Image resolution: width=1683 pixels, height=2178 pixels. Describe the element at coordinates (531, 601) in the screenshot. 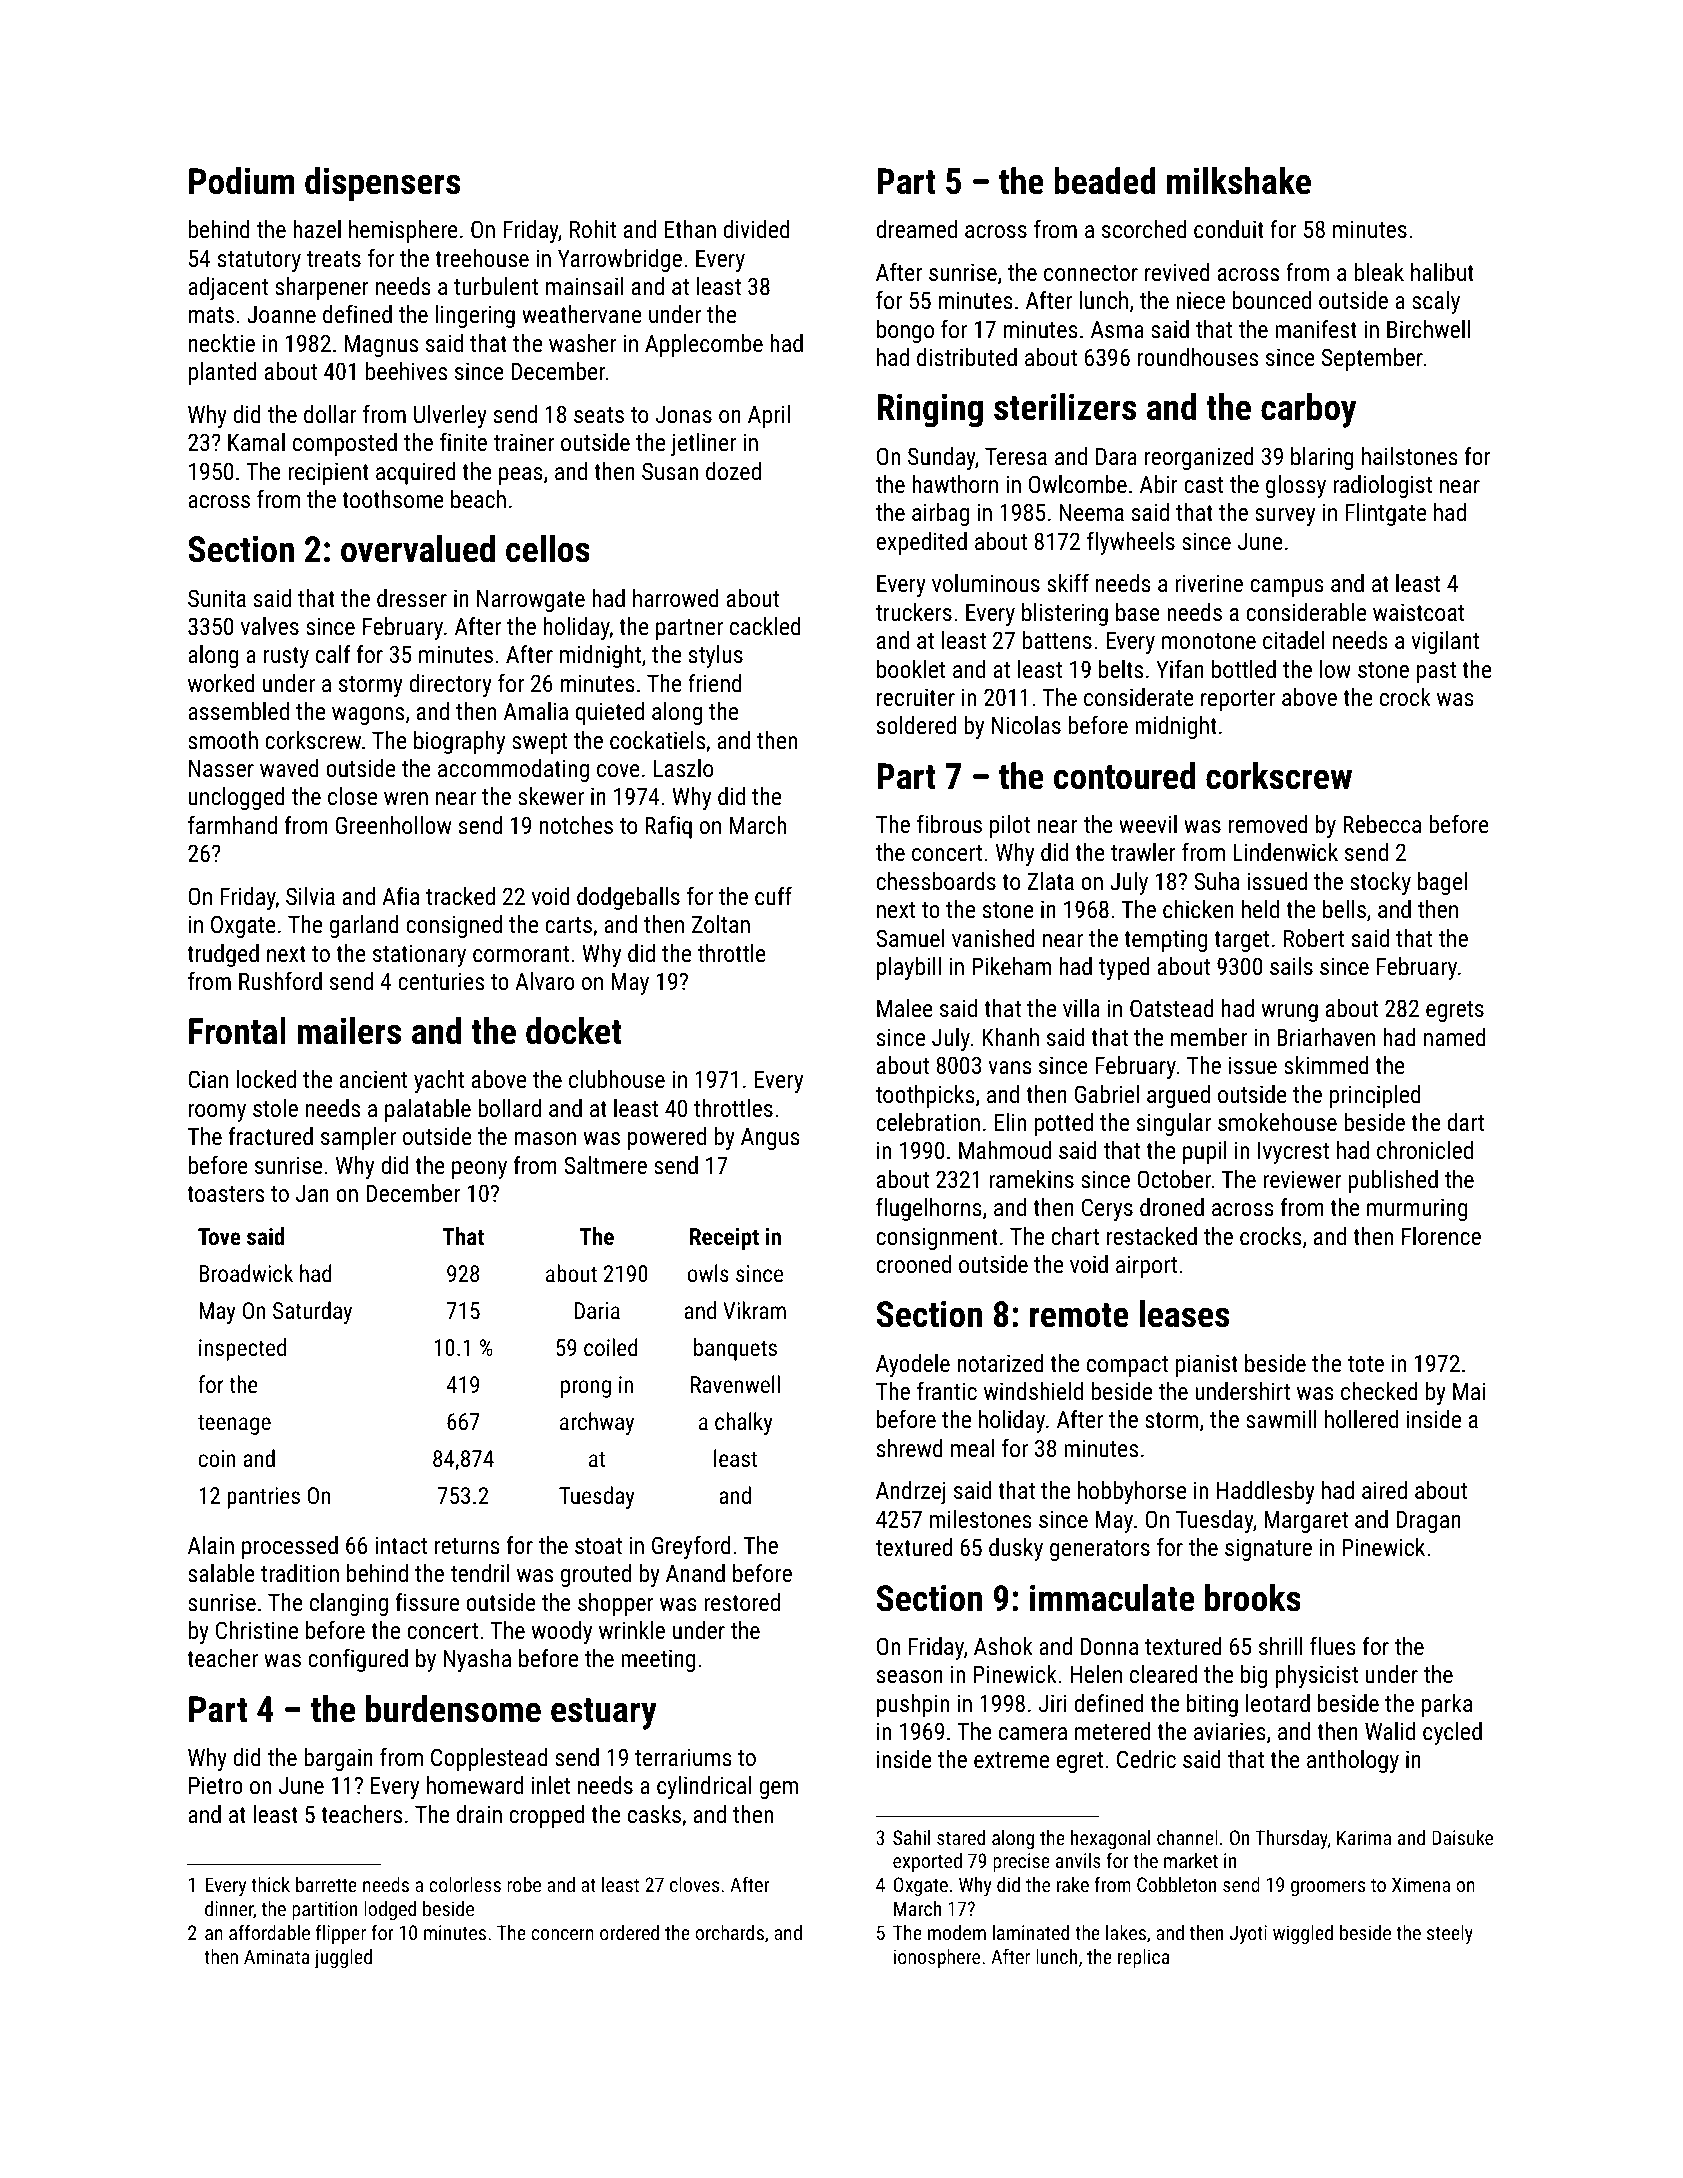

I see `Narrowgate` at that location.
